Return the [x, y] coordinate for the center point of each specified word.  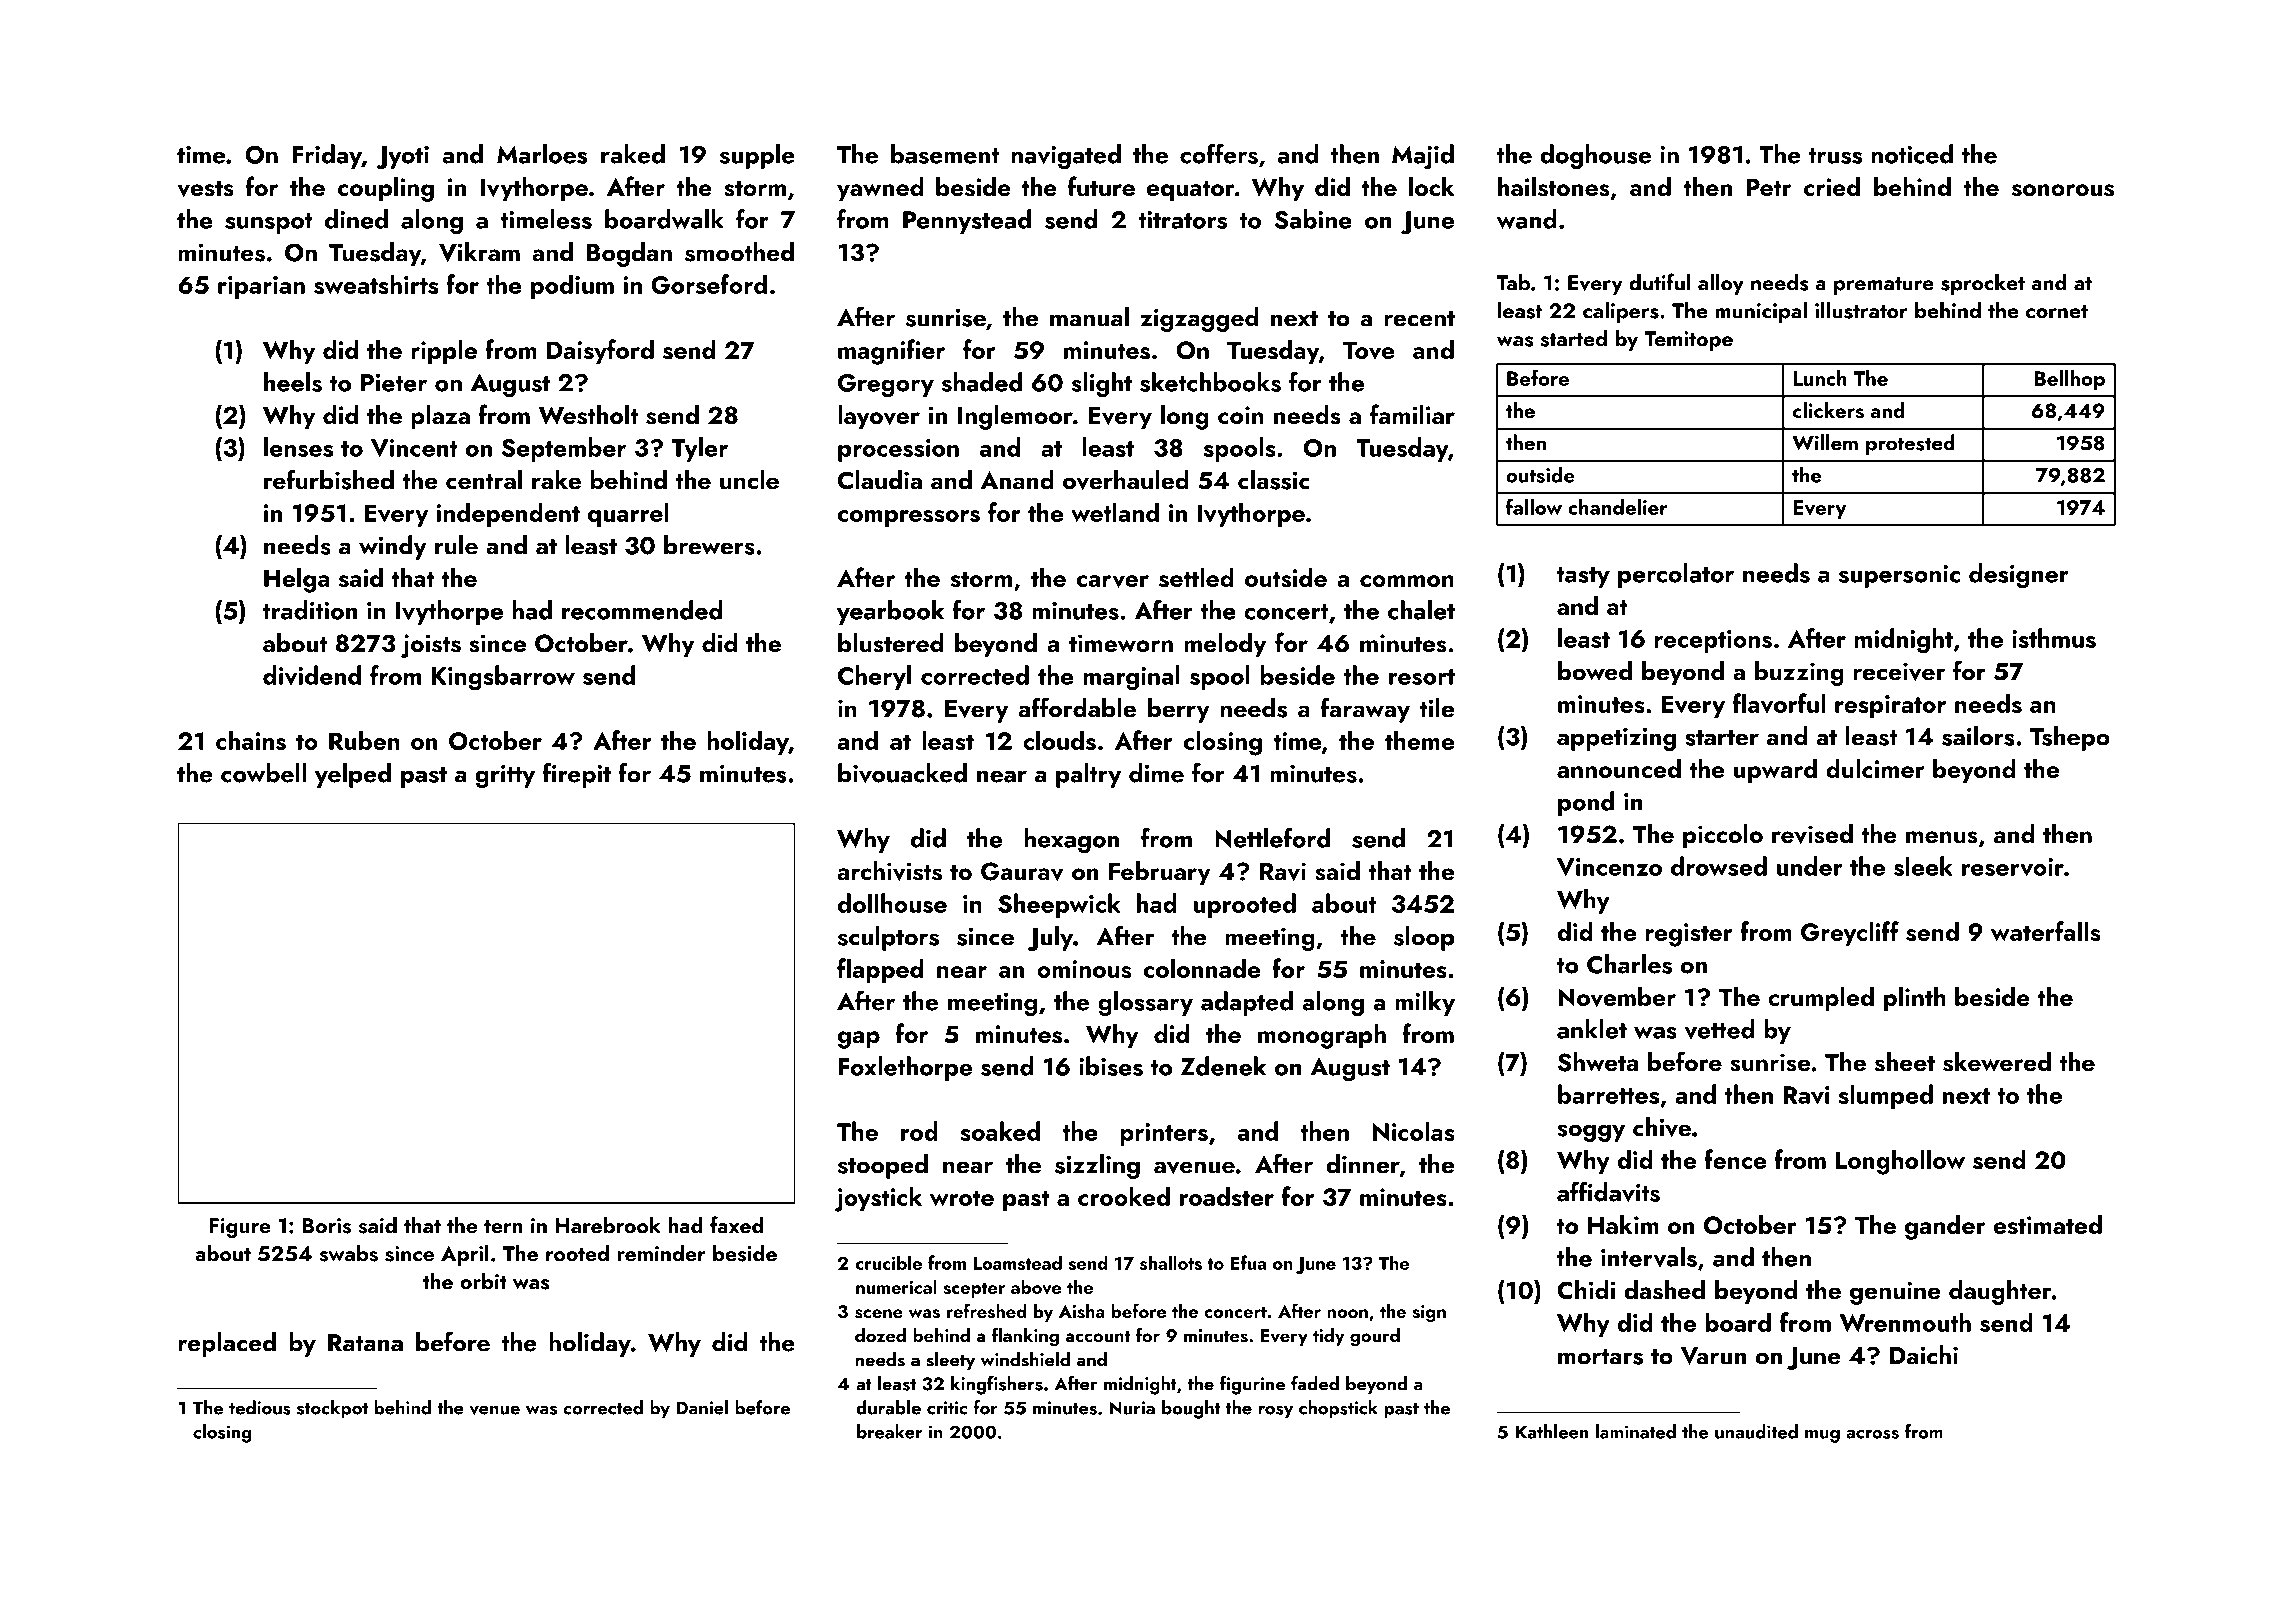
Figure [240, 1228]
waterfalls [2046, 931]
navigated [1066, 156]
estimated [2047, 1225]
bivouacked [902, 773]
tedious [260, 1407]
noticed [1912, 154]
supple [757, 156]
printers [1164, 1134]
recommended [642, 610]
